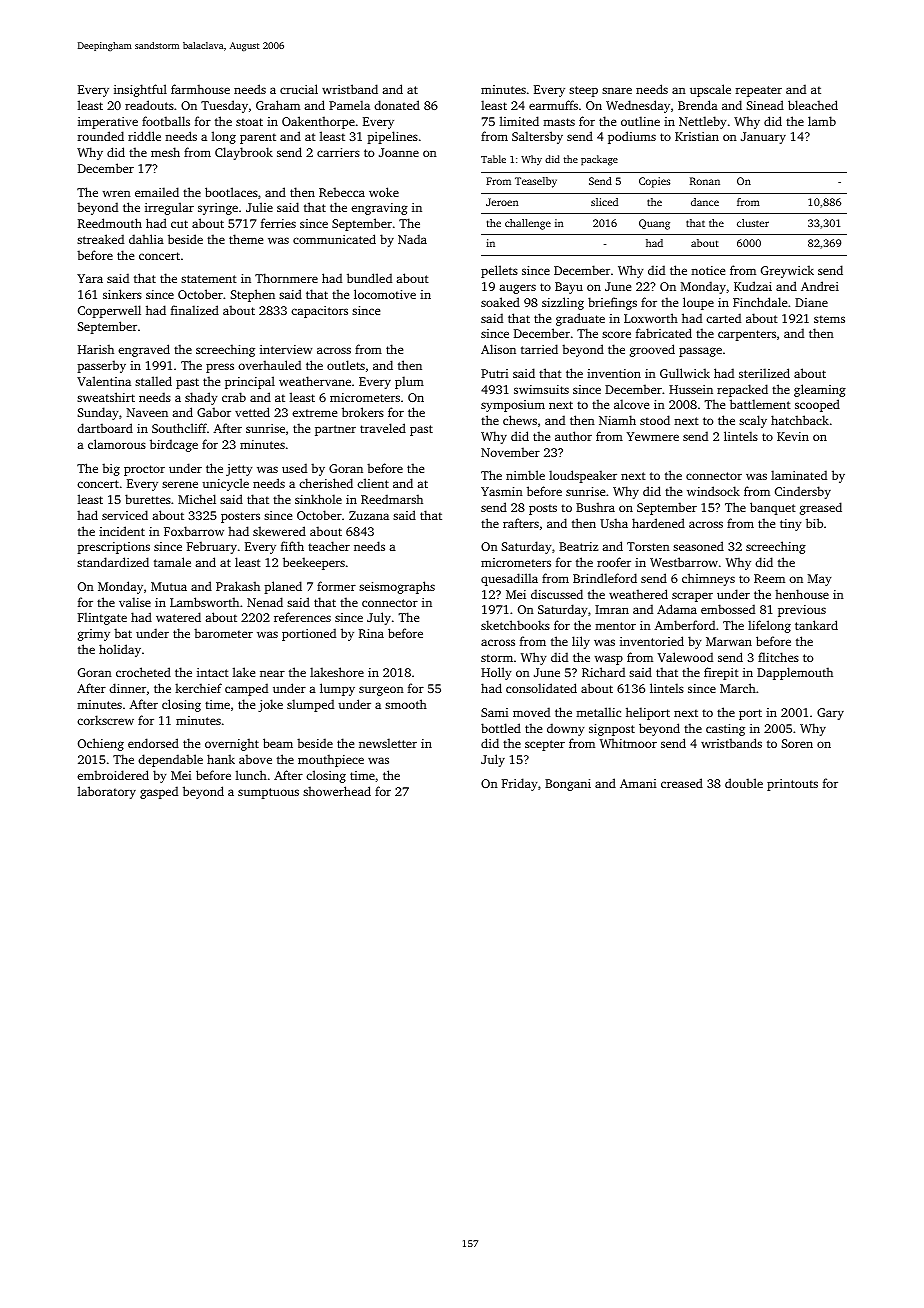  What do you see at coordinates (528, 224) in the screenshot?
I see `challenge` at bounding box center [528, 224].
